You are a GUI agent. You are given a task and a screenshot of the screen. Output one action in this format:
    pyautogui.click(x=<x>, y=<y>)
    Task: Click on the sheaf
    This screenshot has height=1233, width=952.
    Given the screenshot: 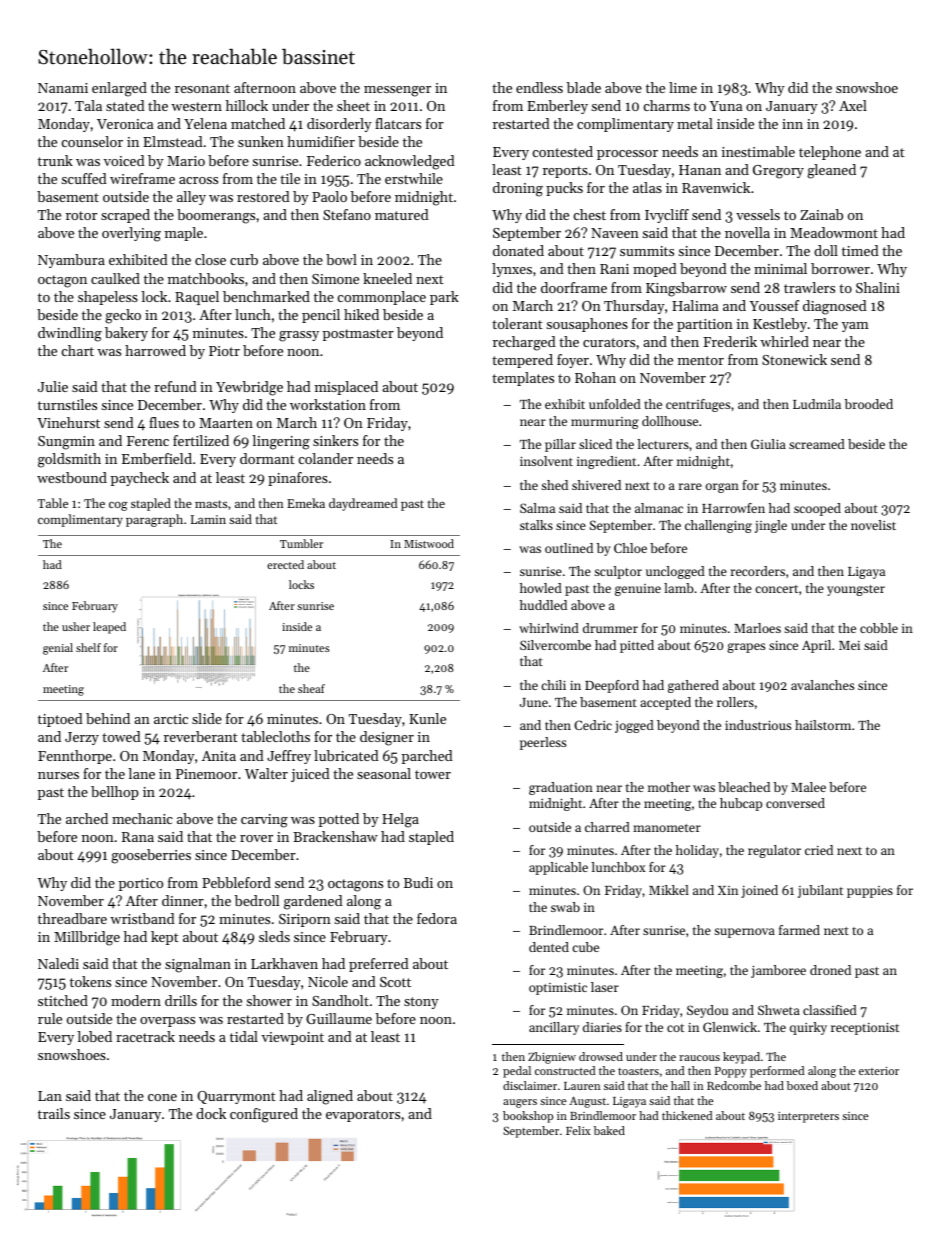 What is the action you would take?
    pyautogui.click(x=311, y=688)
